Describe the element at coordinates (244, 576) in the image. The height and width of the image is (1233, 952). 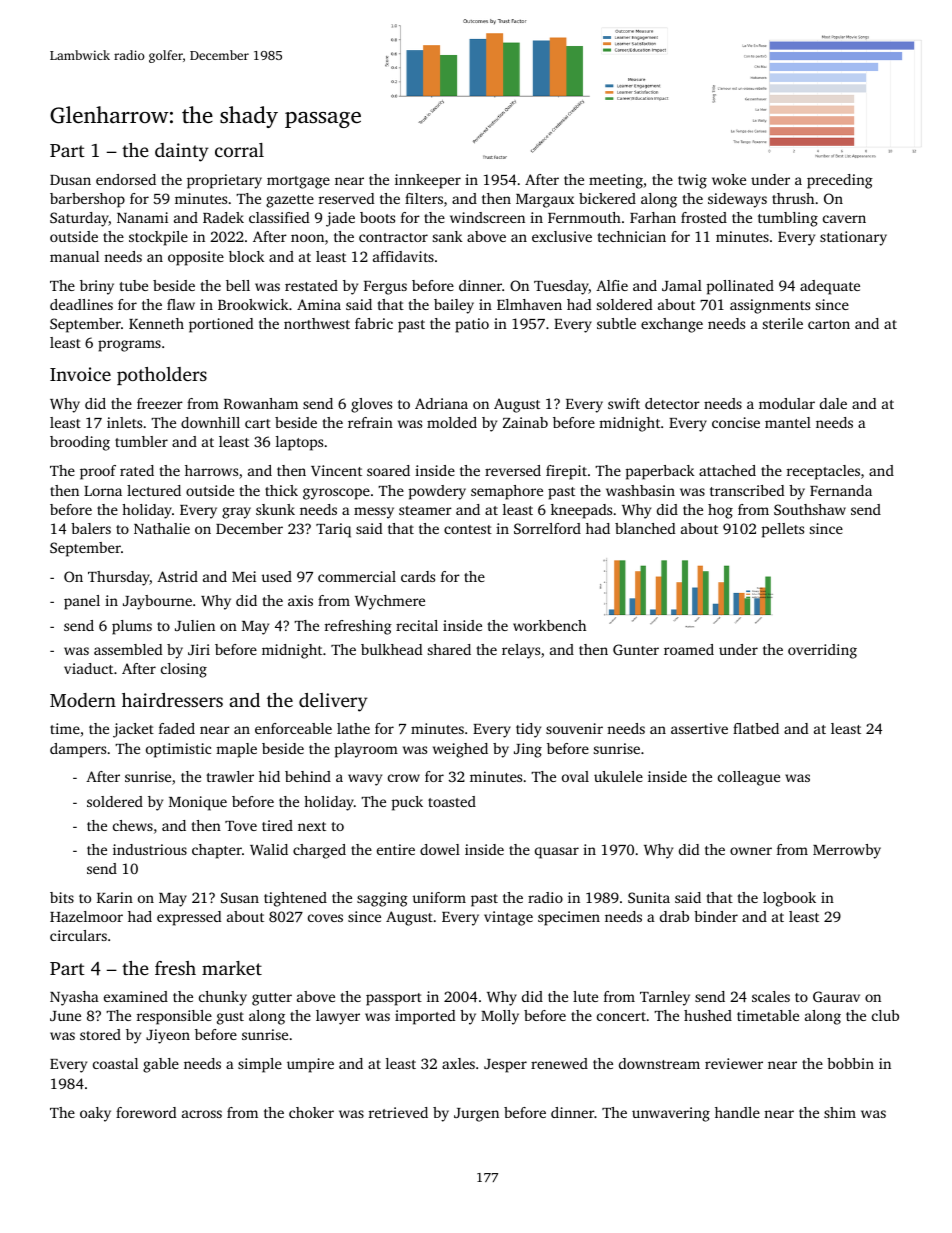
I see `Mei` at that location.
